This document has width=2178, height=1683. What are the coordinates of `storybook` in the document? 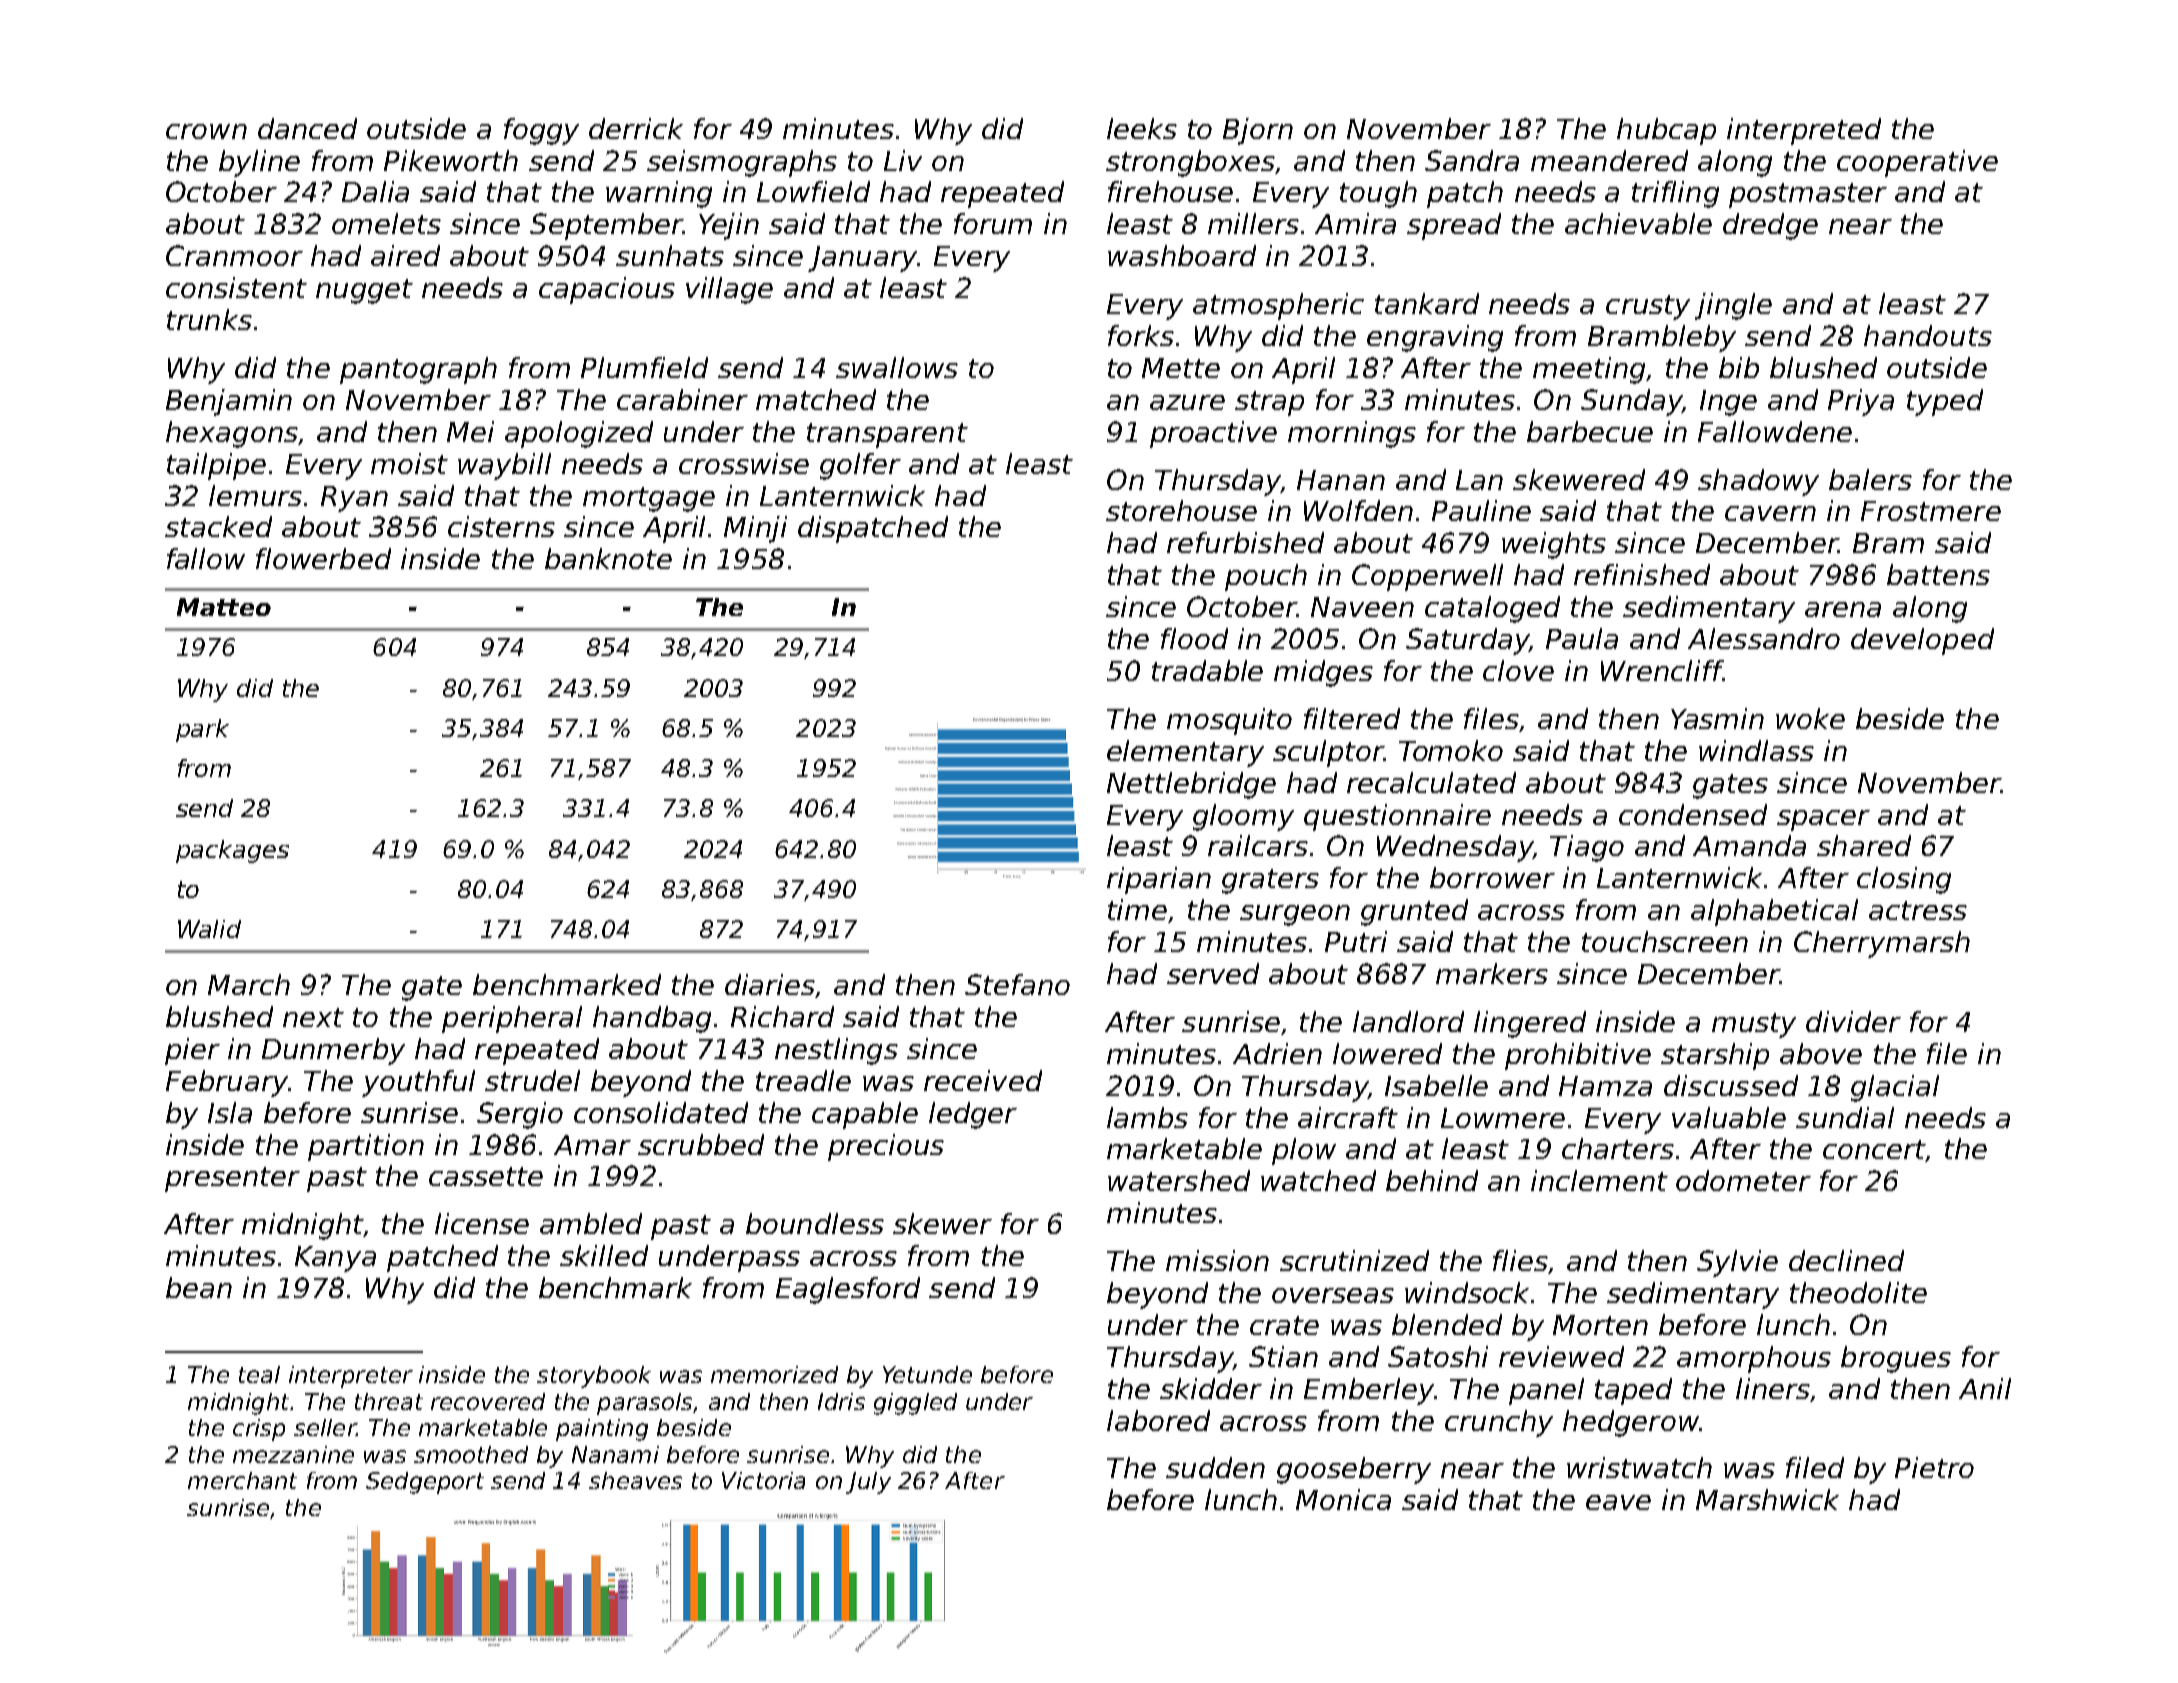 It's located at (594, 1377).
